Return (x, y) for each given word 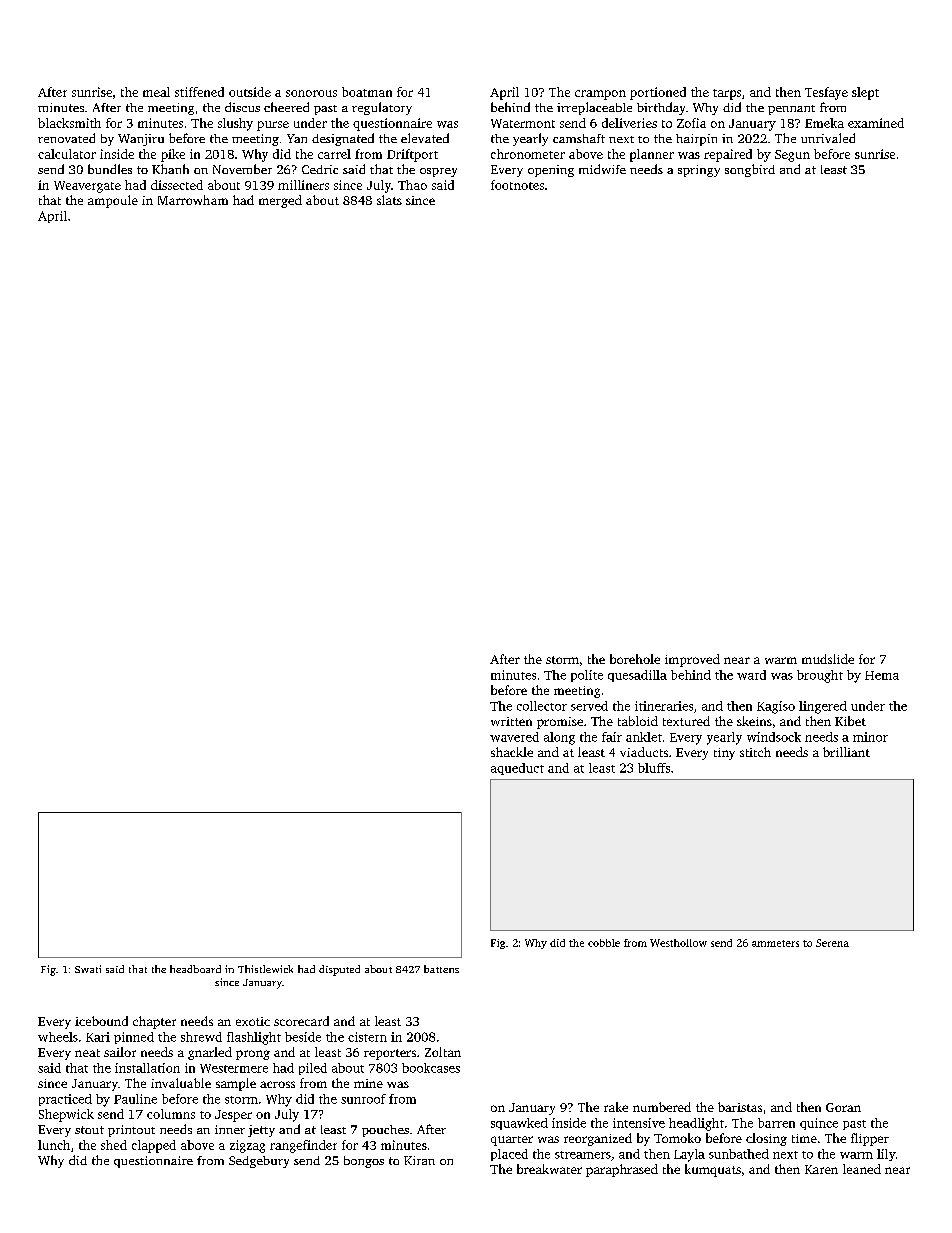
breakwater (549, 1169)
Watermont (523, 123)
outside (250, 92)
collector (542, 706)
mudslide (828, 659)
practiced (65, 1100)
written (511, 721)
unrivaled (828, 138)
